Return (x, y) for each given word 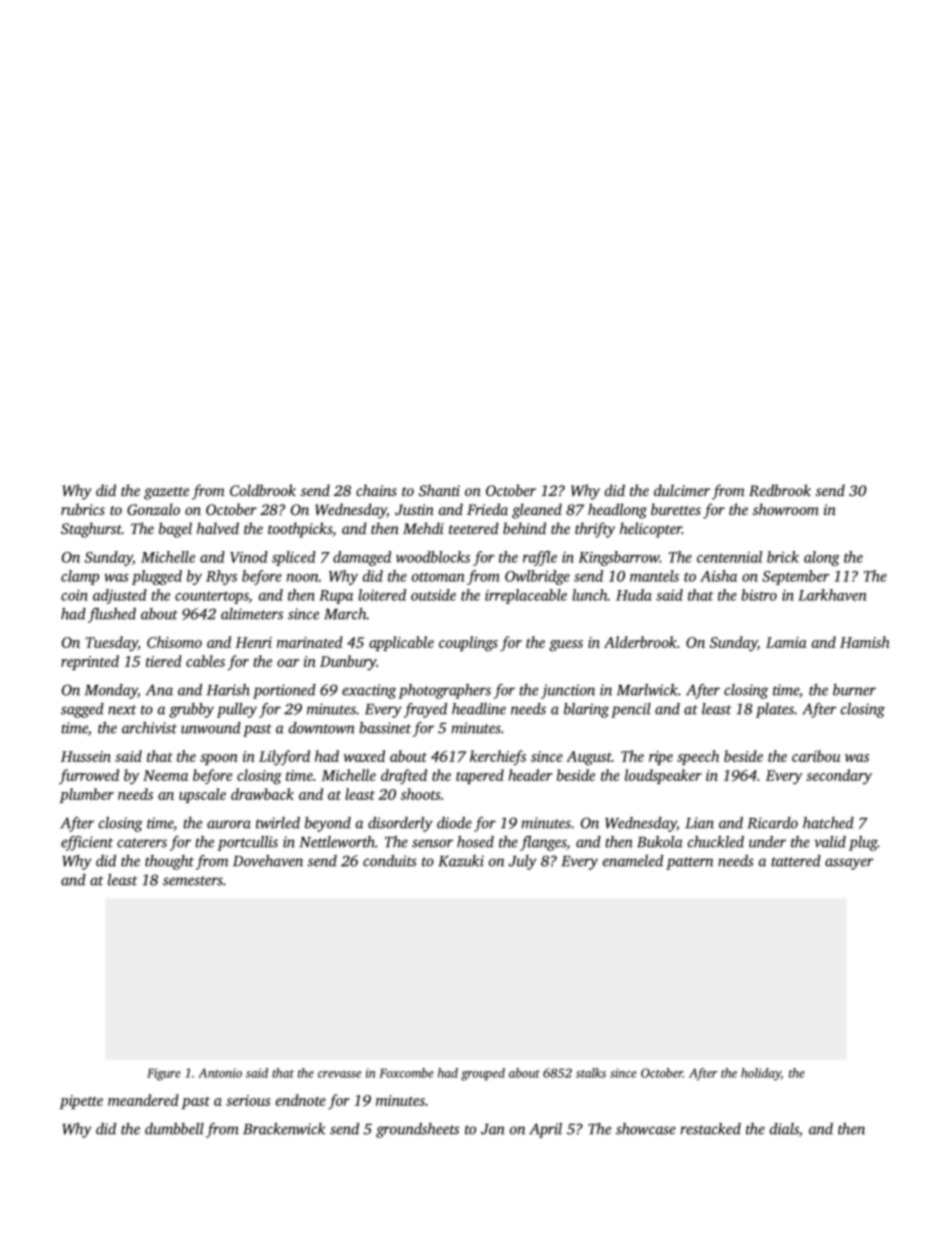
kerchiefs (498, 757)
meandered (143, 1100)
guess (566, 646)
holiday (761, 1074)
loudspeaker (663, 776)
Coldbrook (263, 490)
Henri (253, 642)
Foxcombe (406, 1073)
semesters (193, 881)
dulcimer (682, 490)
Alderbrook (640, 642)
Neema (165, 775)
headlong (617, 511)
